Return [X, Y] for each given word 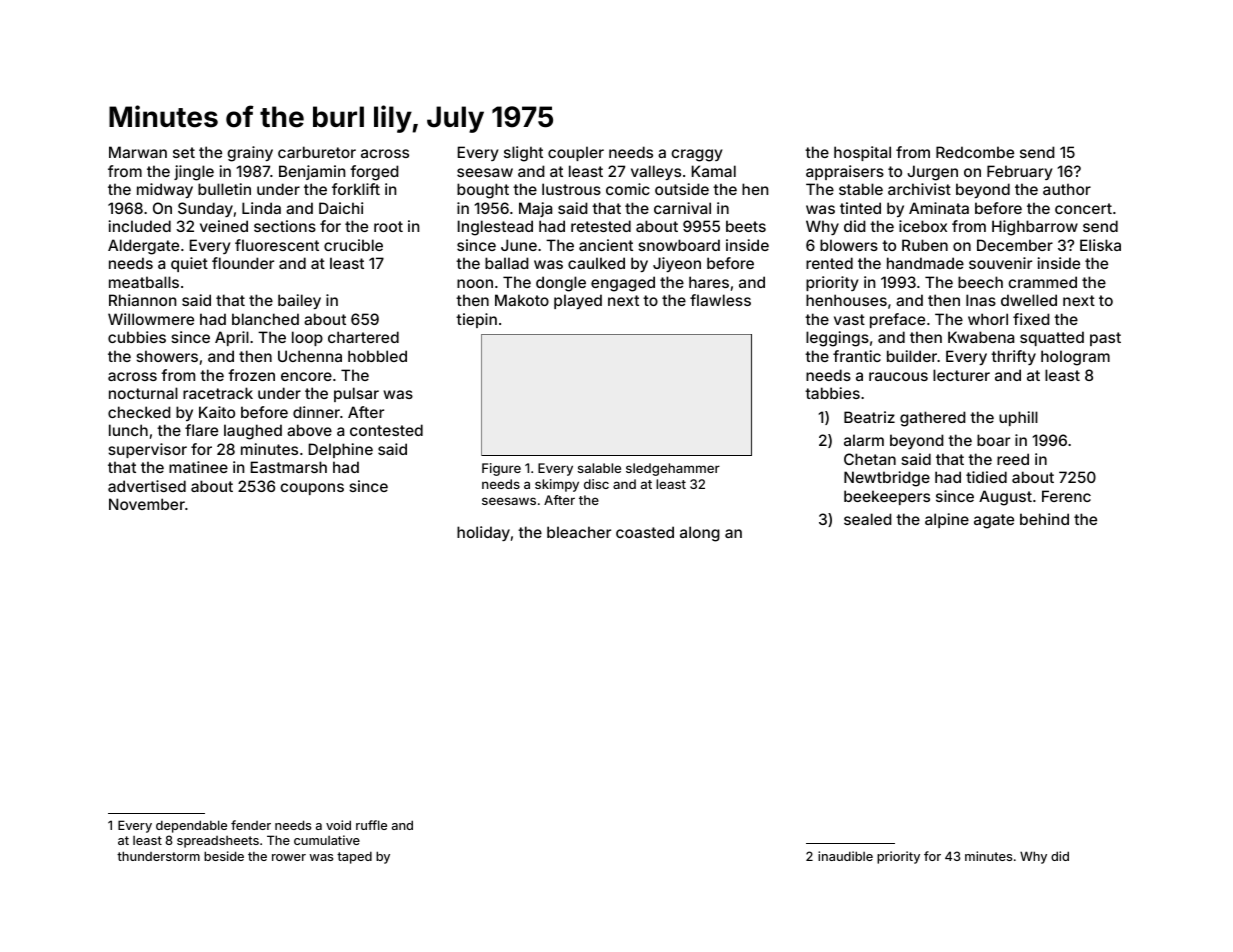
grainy [250, 154]
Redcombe [975, 152]
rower [289, 857]
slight [523, 154]
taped [354, 857]
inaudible [845, 856]
